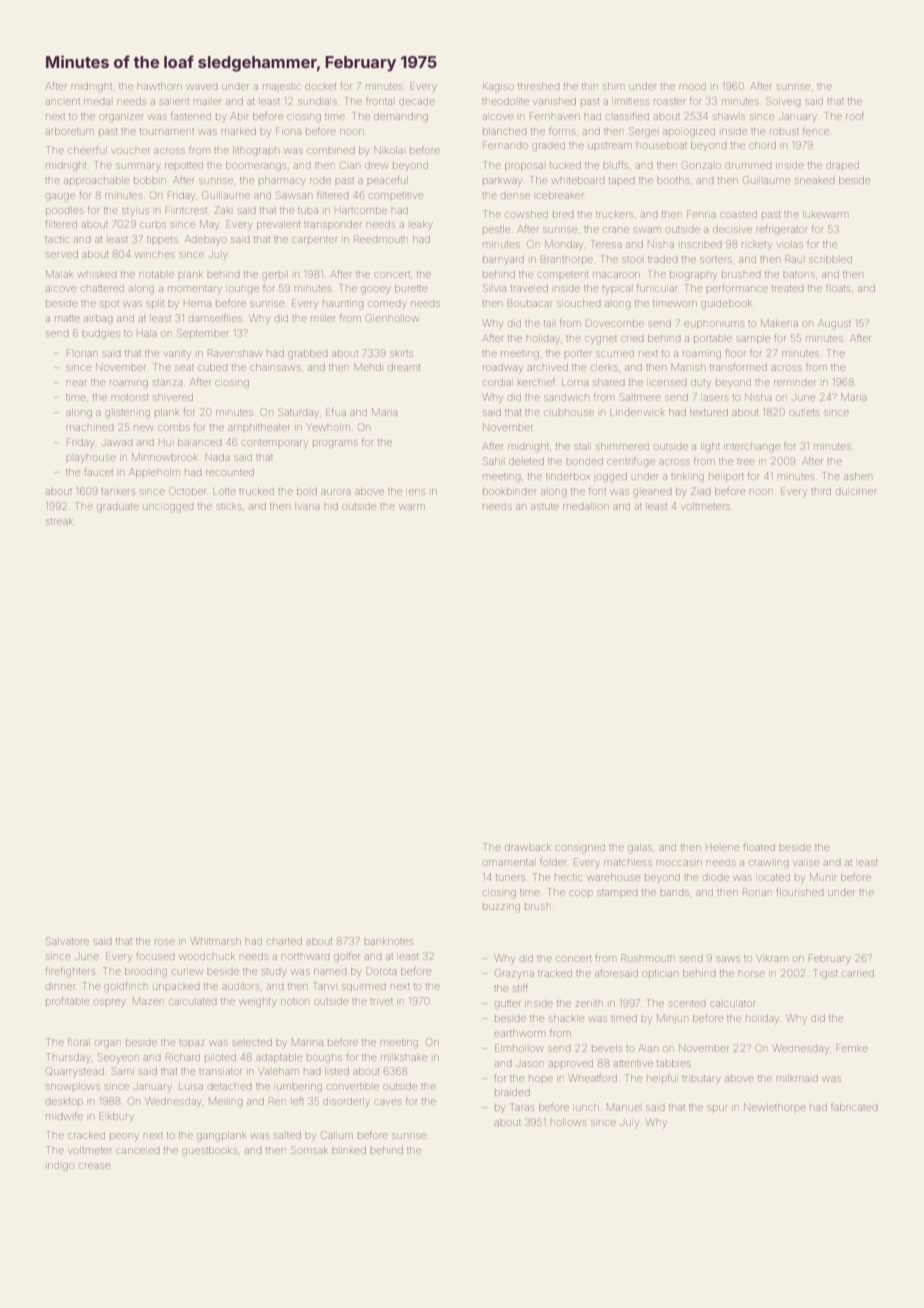  I want to click on galas, so click(640, 849).
